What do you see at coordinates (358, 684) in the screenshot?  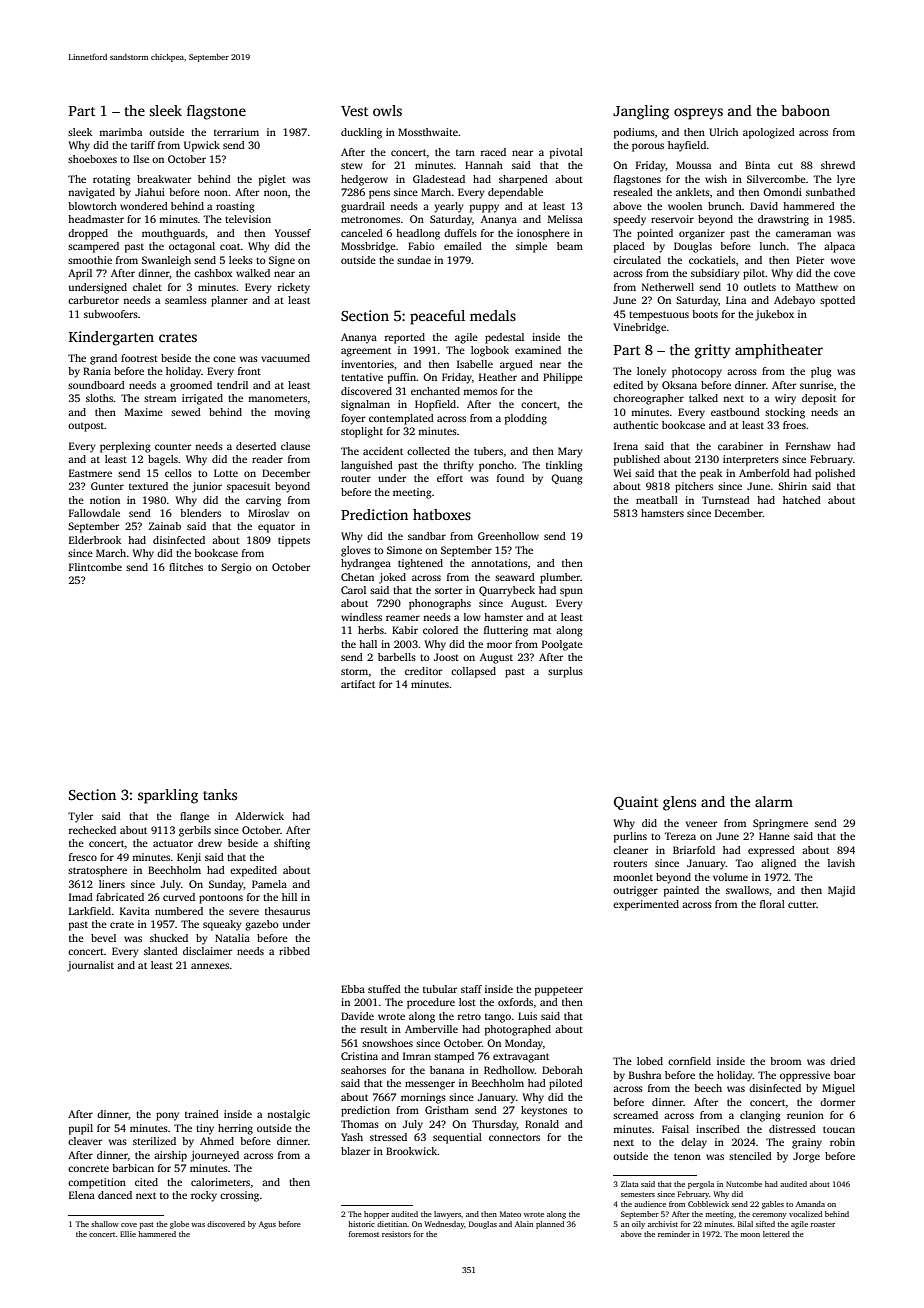 I see `artifact` at bounding box center [358, 684].
